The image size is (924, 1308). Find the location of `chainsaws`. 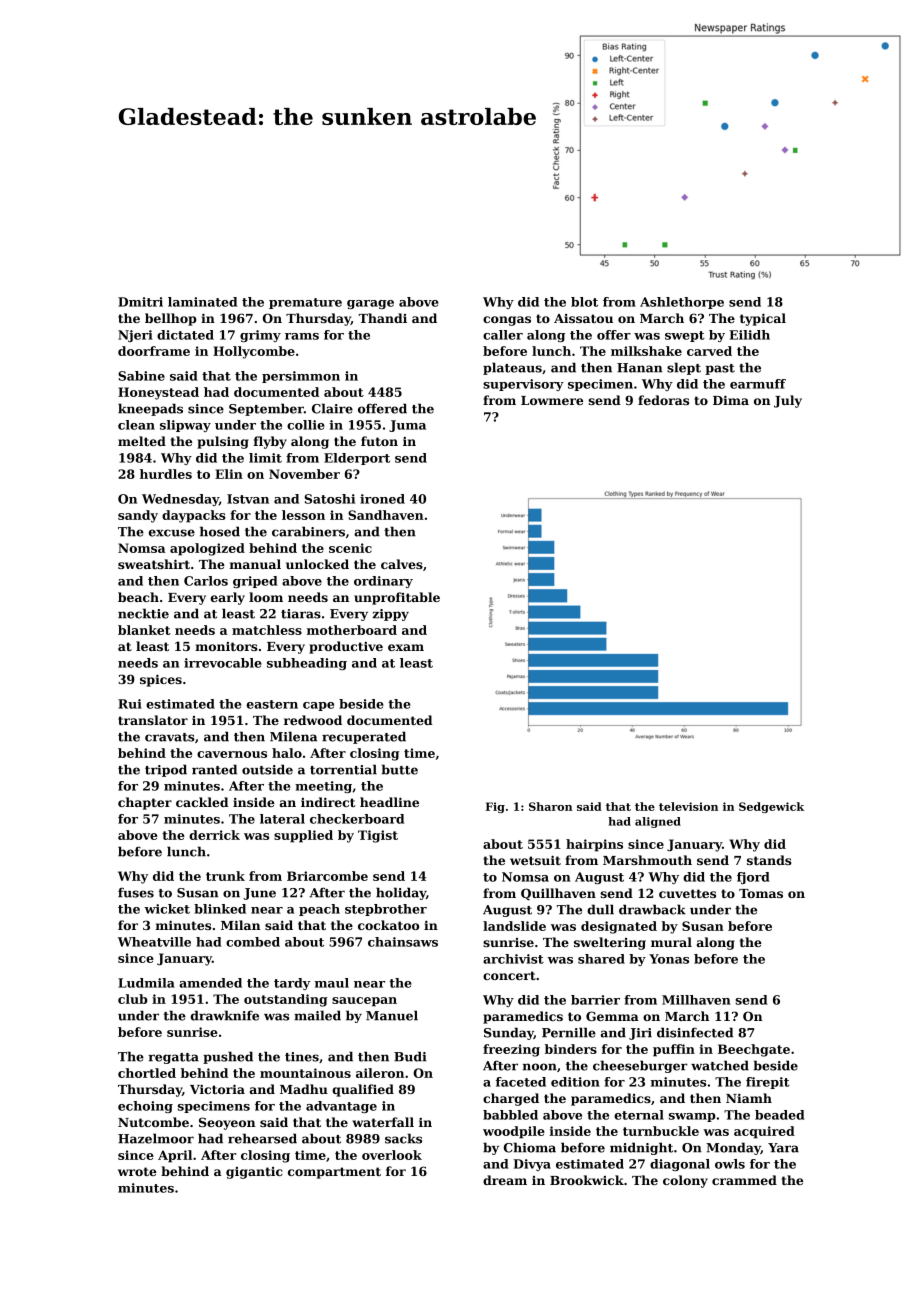

chainsaws is located at coordinates (403, 942).
